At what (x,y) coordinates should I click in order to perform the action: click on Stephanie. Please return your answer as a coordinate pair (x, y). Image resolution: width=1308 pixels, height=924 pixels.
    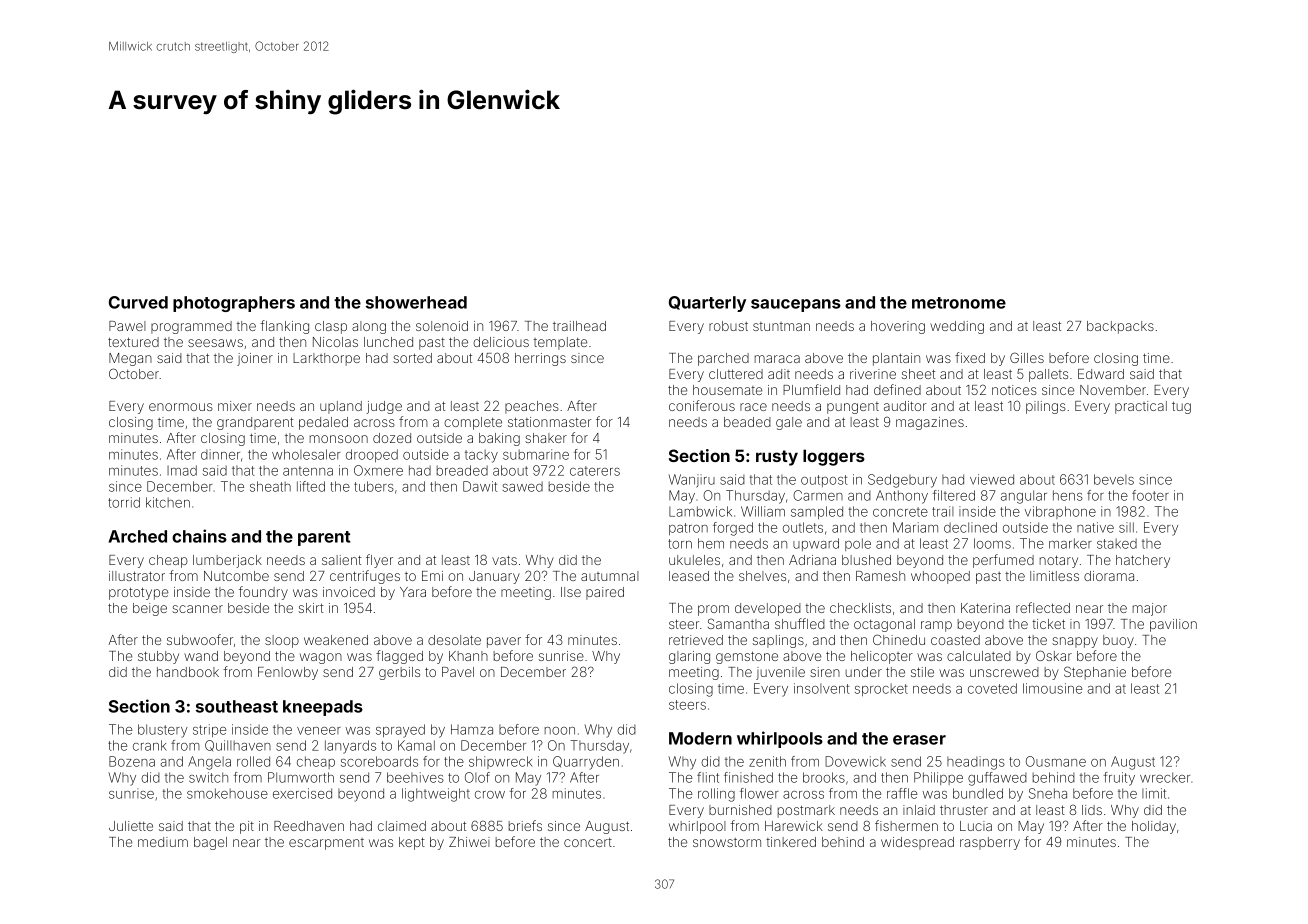
    Looking at the image, I should click on (1095, 673).
